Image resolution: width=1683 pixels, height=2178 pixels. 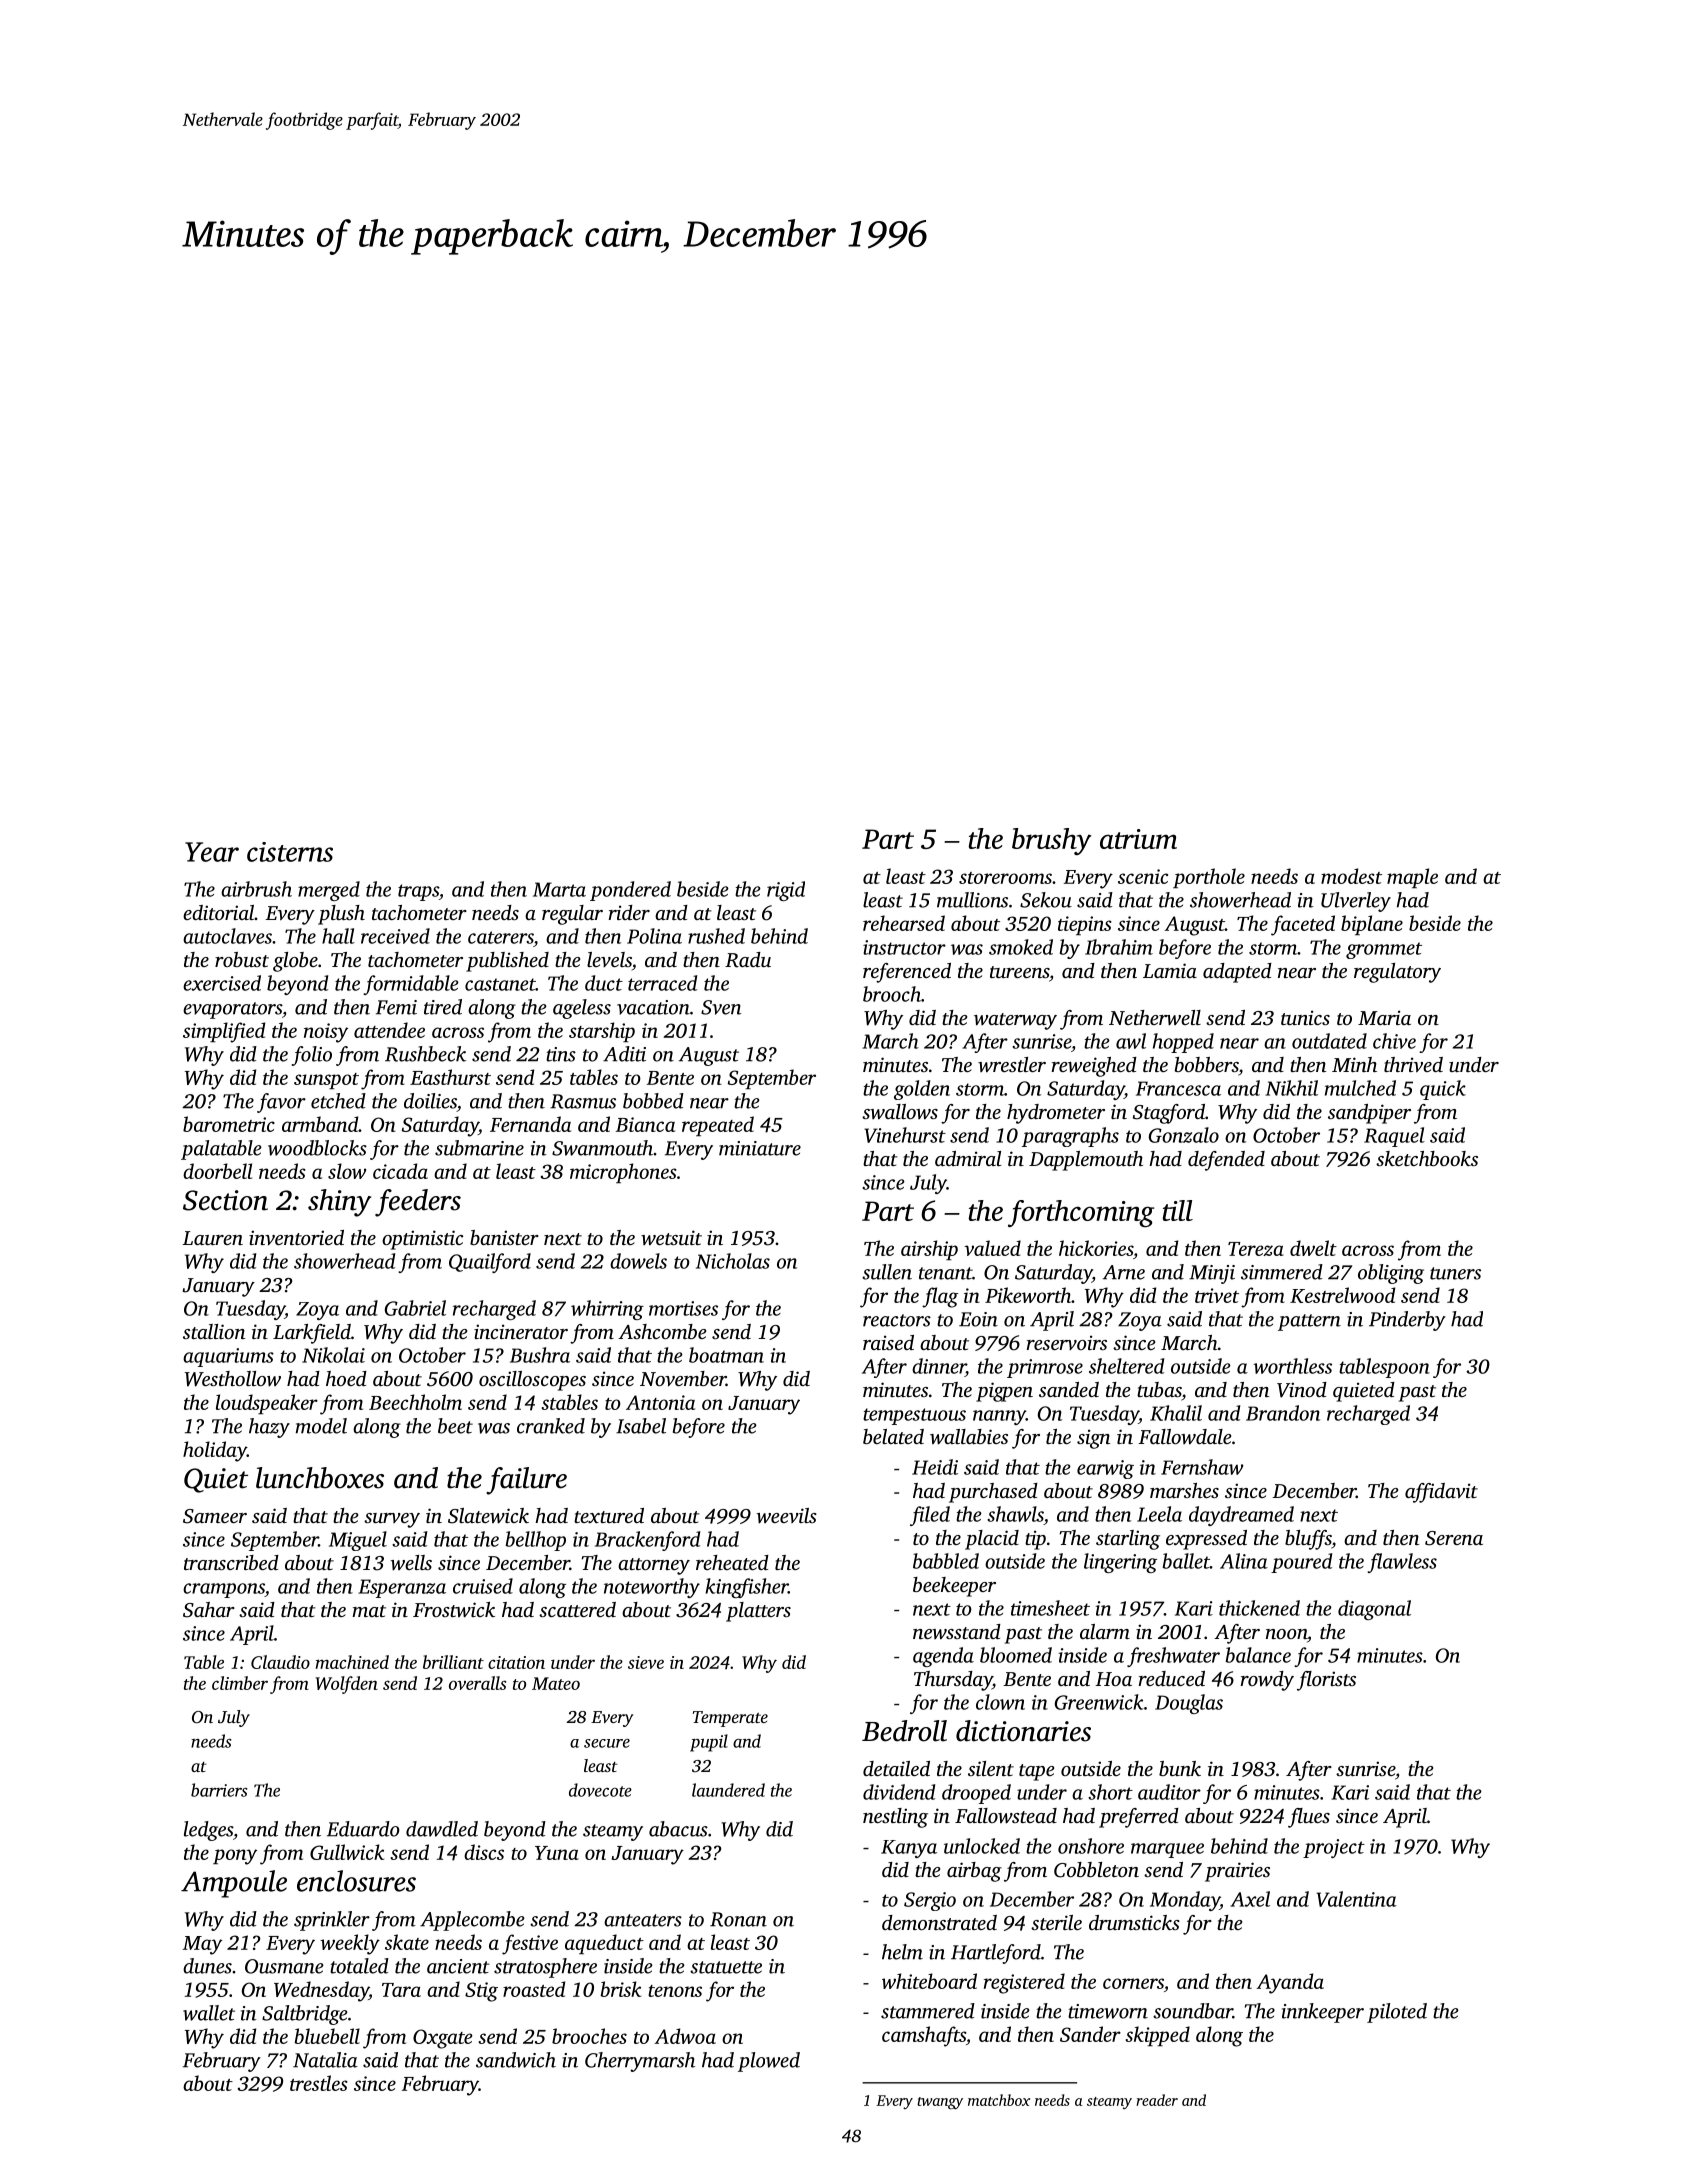 I want to click on Eduardo, so click(x=363, y=1829).
